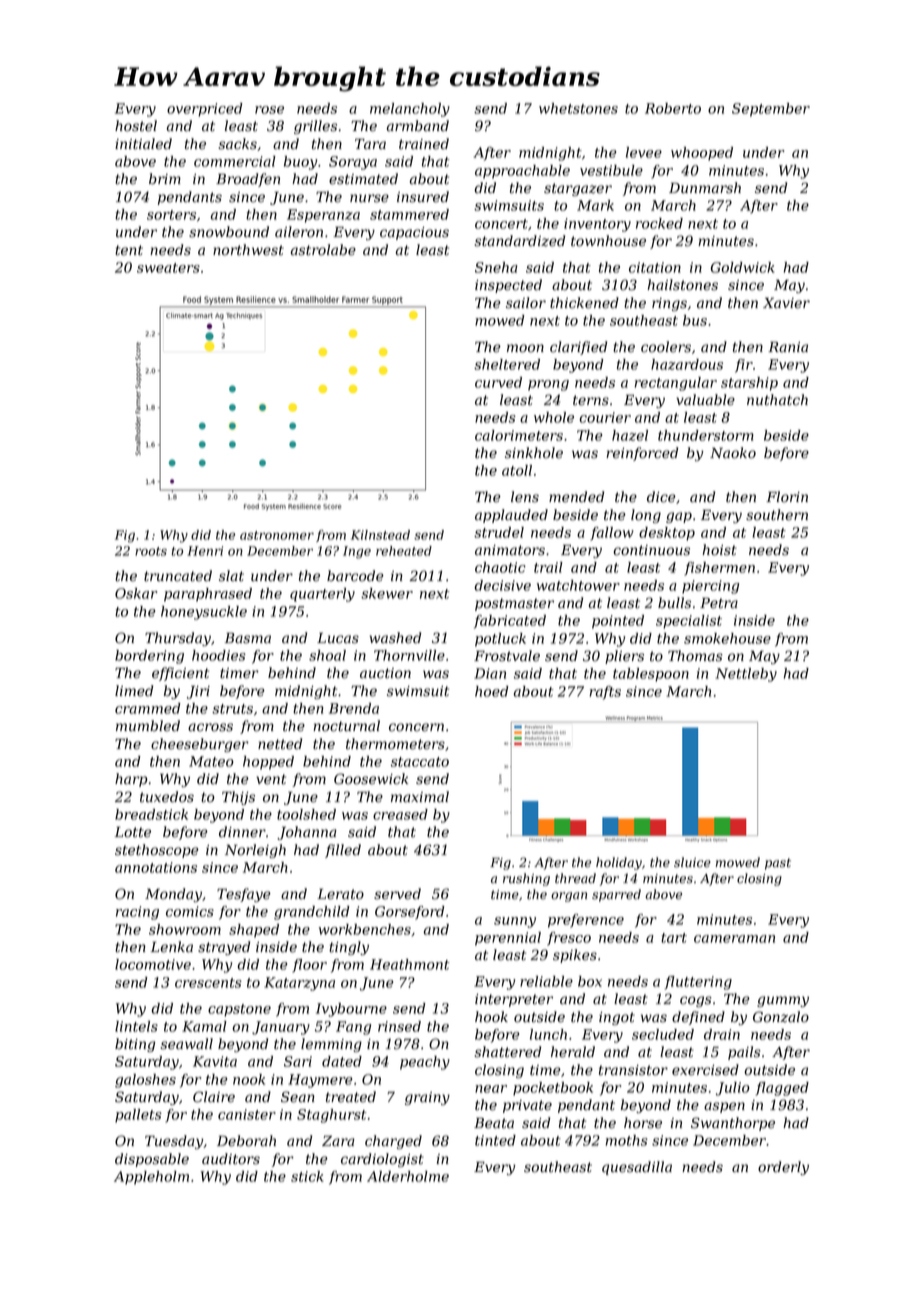 The height and width of the screenshot is (1314, 924). What do you see at coordinates (746, 675) in the screenshot?
I see `Nettleby` at bounding box center [746, 675].
